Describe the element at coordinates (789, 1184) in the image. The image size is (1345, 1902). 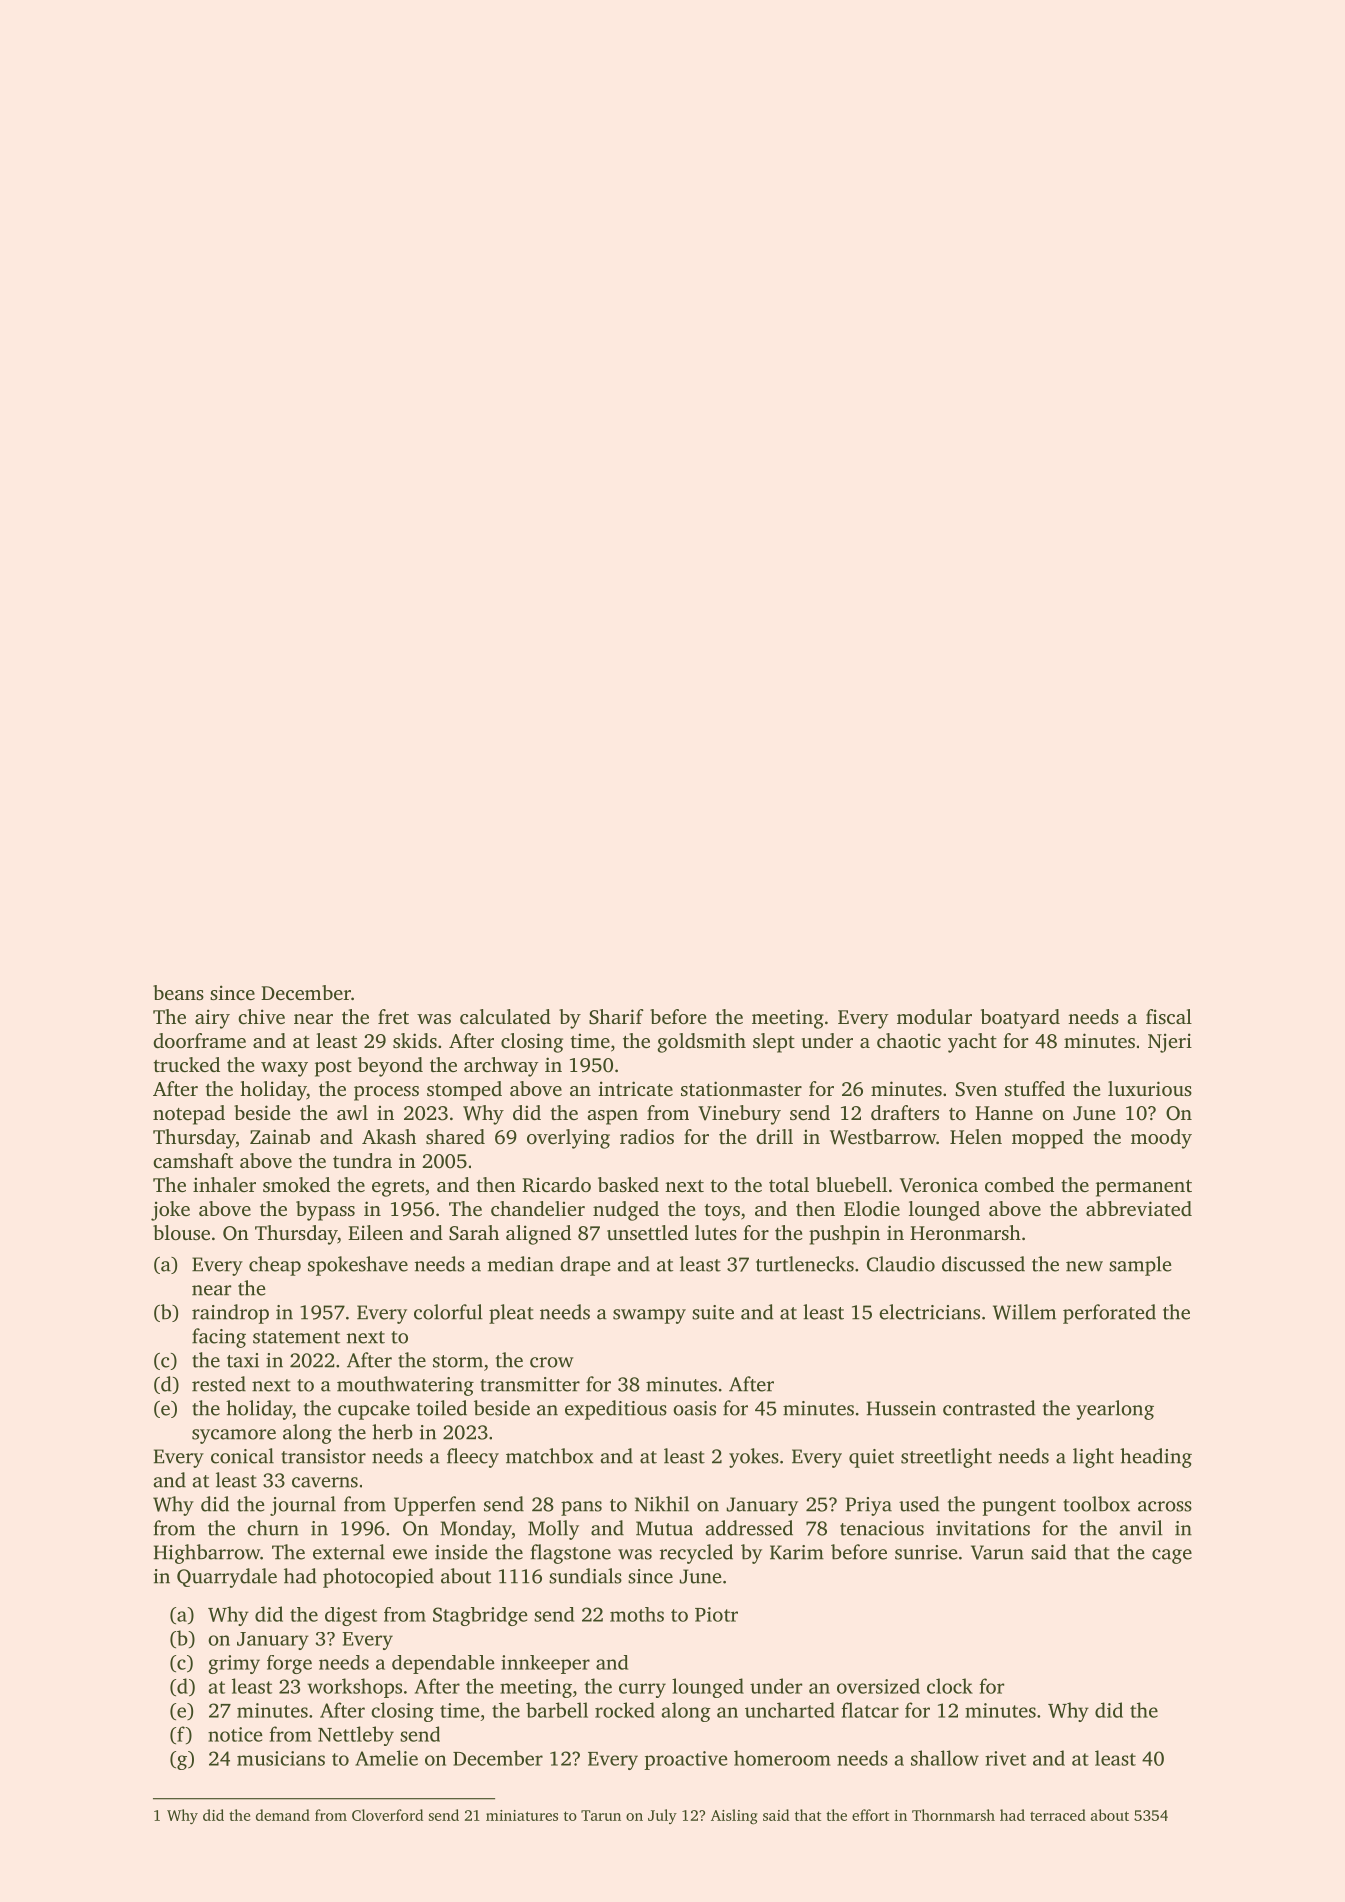
I see `total` at that location.
